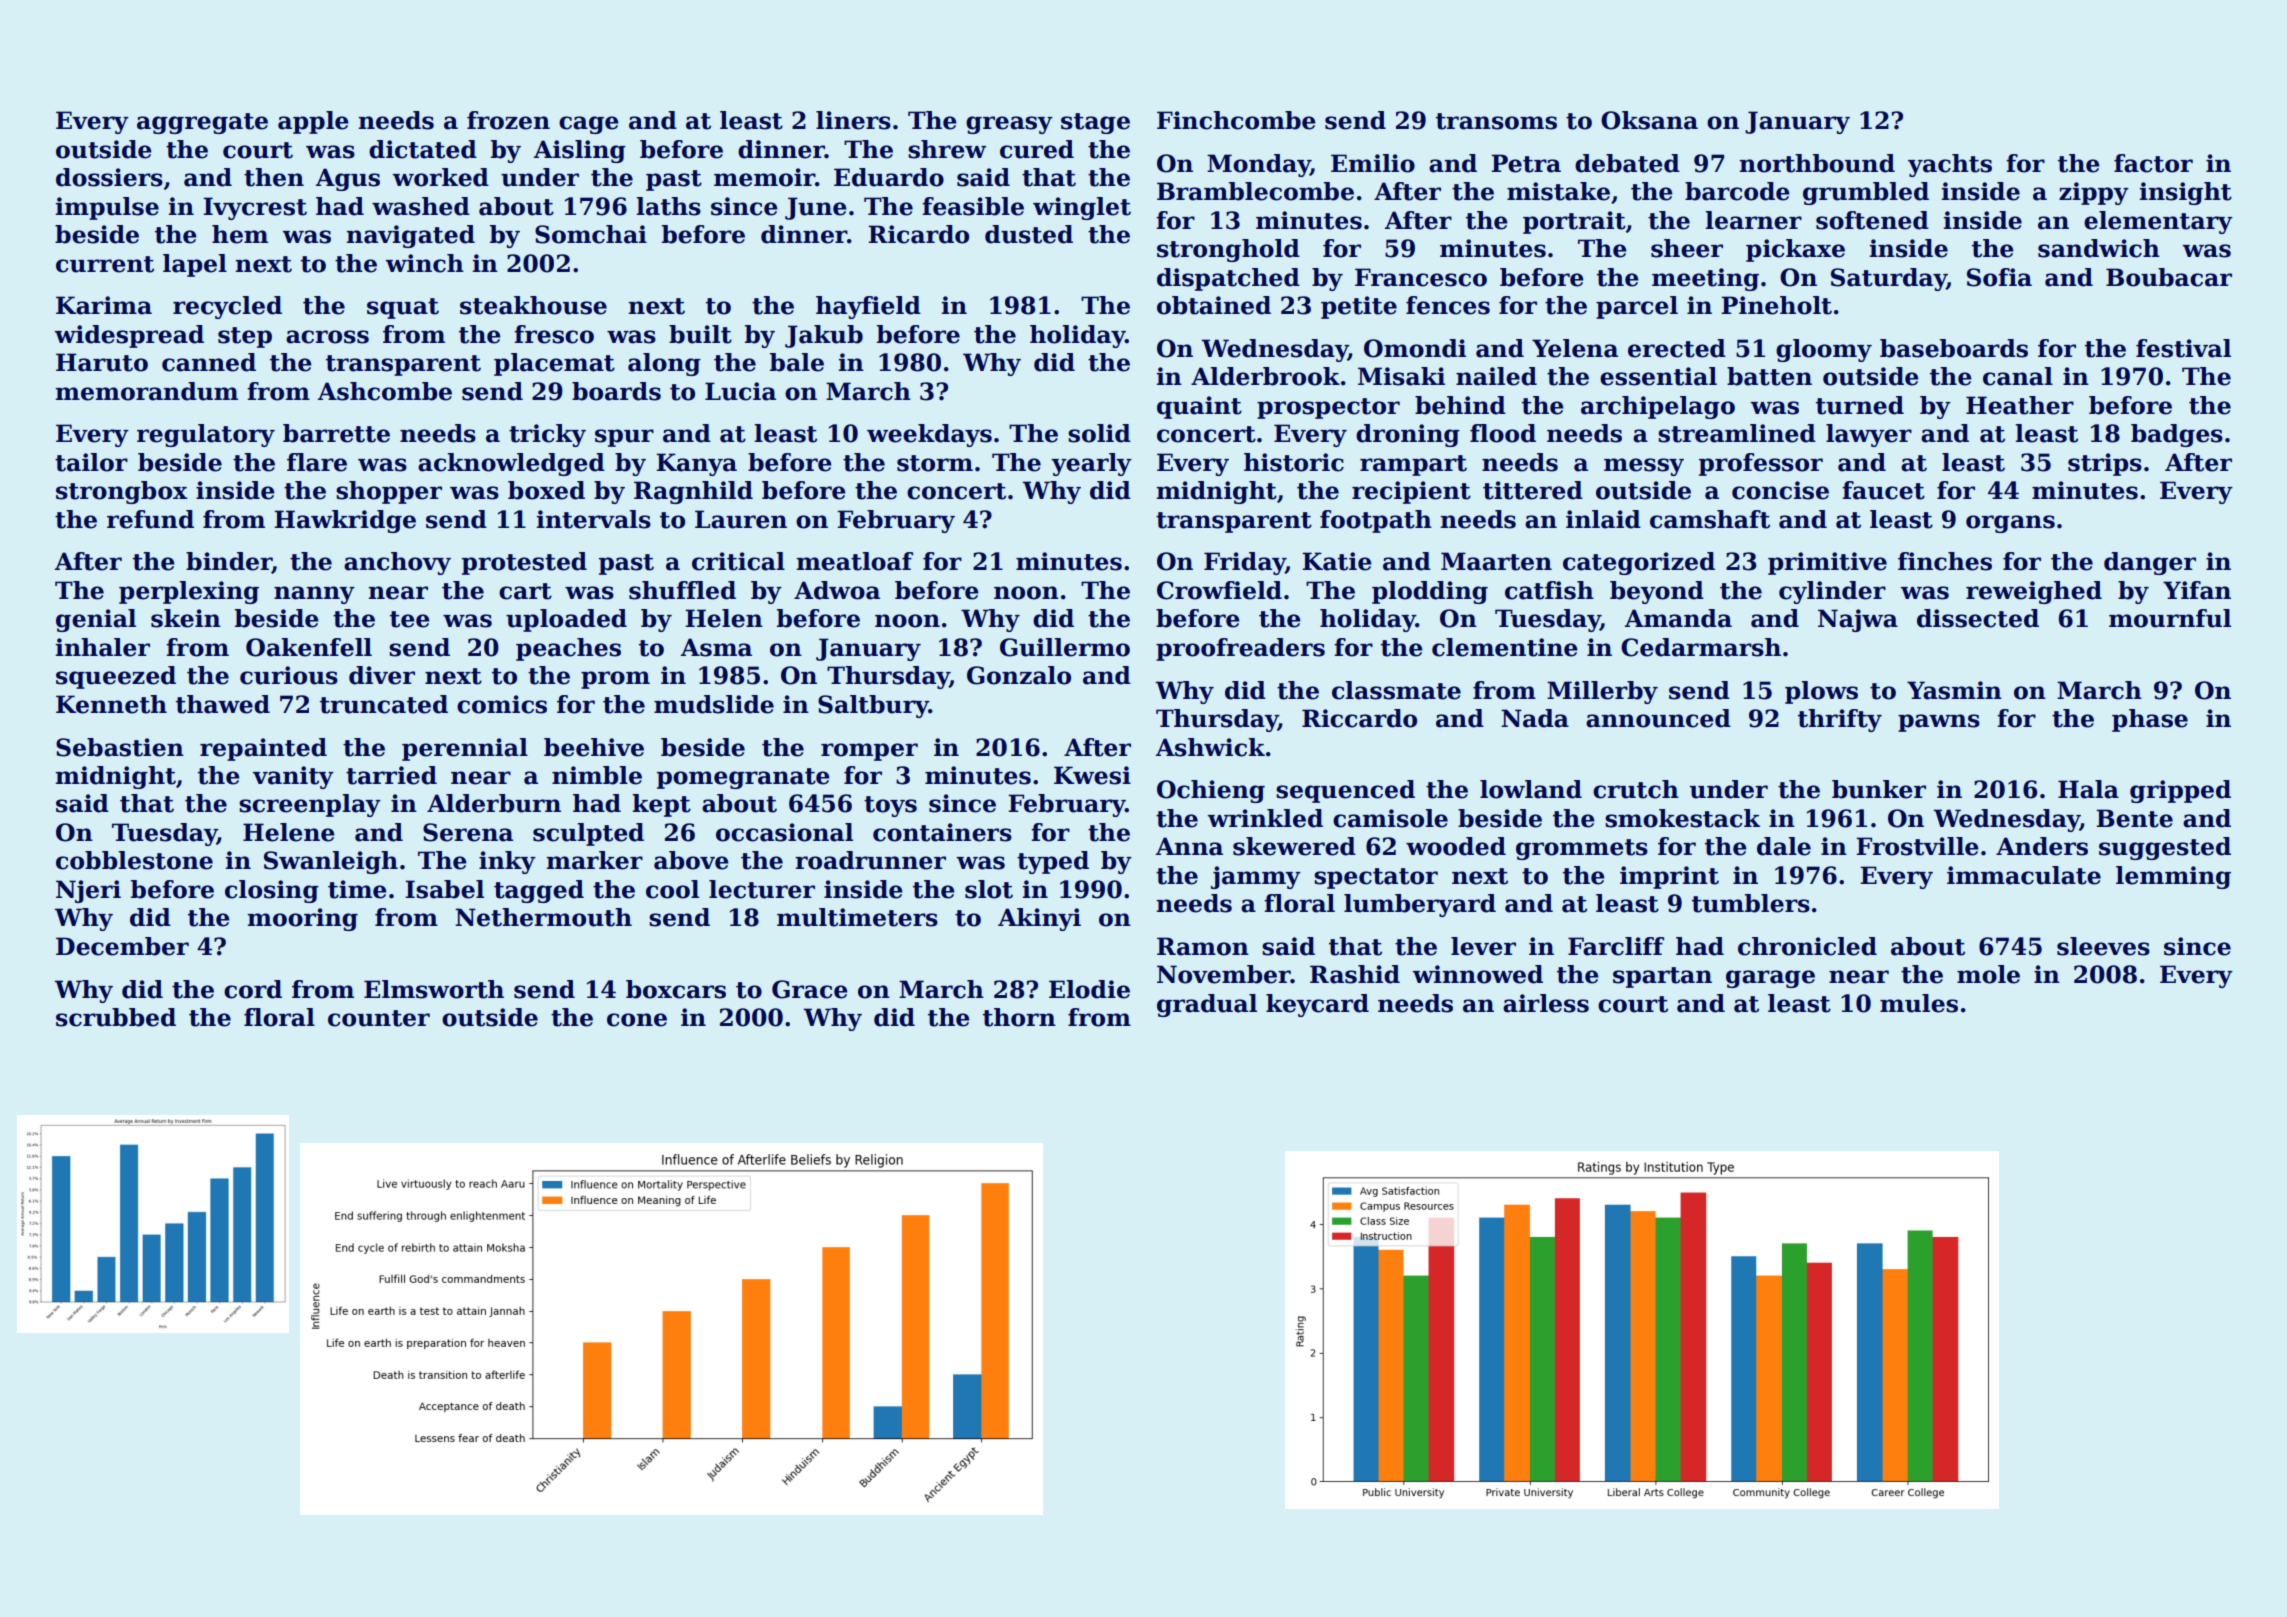  Describe the element at coordinates (2177, 435) in the page. I see `badges` at that location.
